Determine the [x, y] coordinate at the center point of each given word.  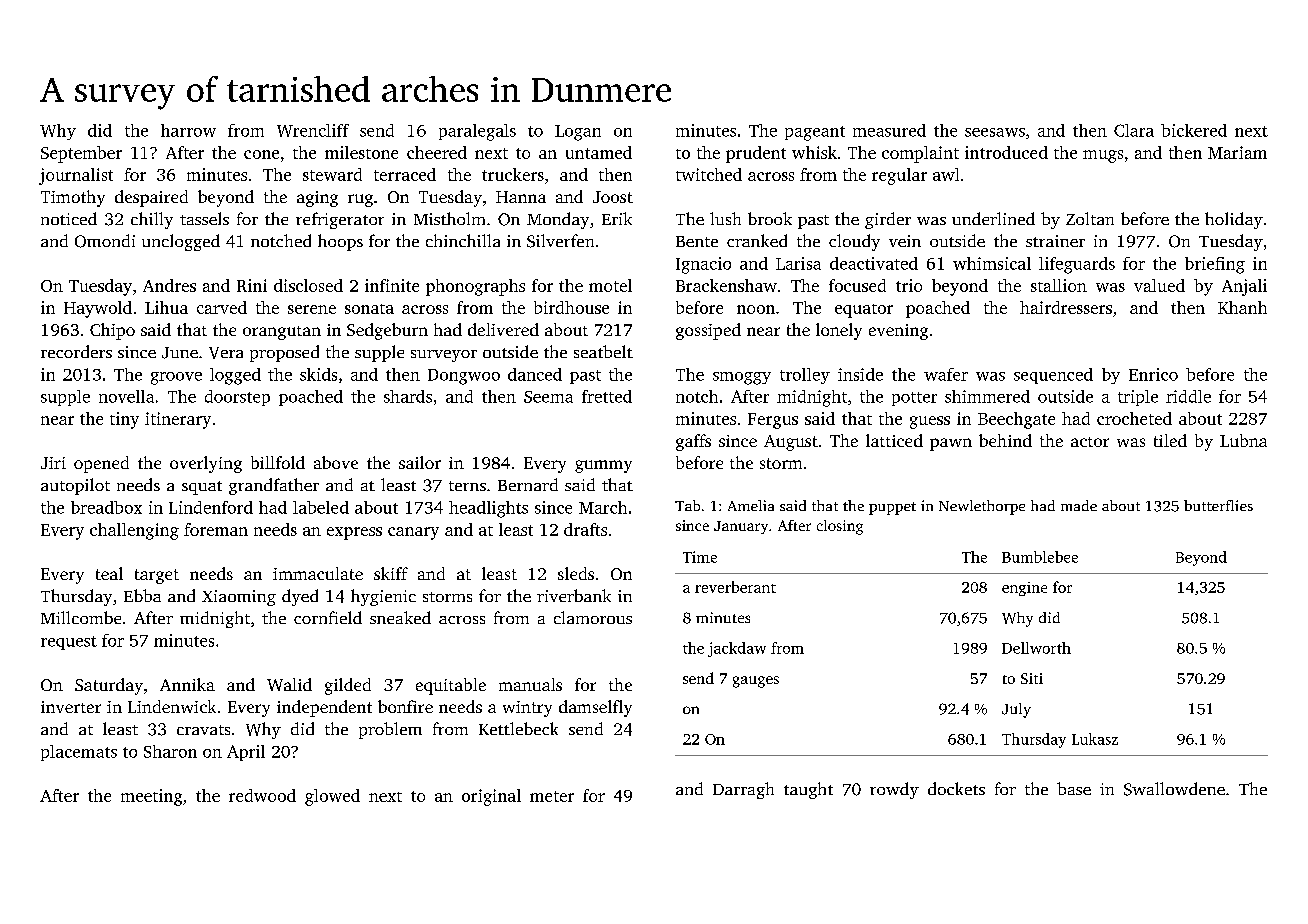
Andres [169, 285]
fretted [607, 396]
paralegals [477, 132]
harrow [188, 130]
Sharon [170, 751]
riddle [1188, 396]
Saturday [109, 686]
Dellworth [1036, 648]
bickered [1194, 130]
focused [857, 285]
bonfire [405, 706]
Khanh [1242, 307]
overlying [206, 464]
